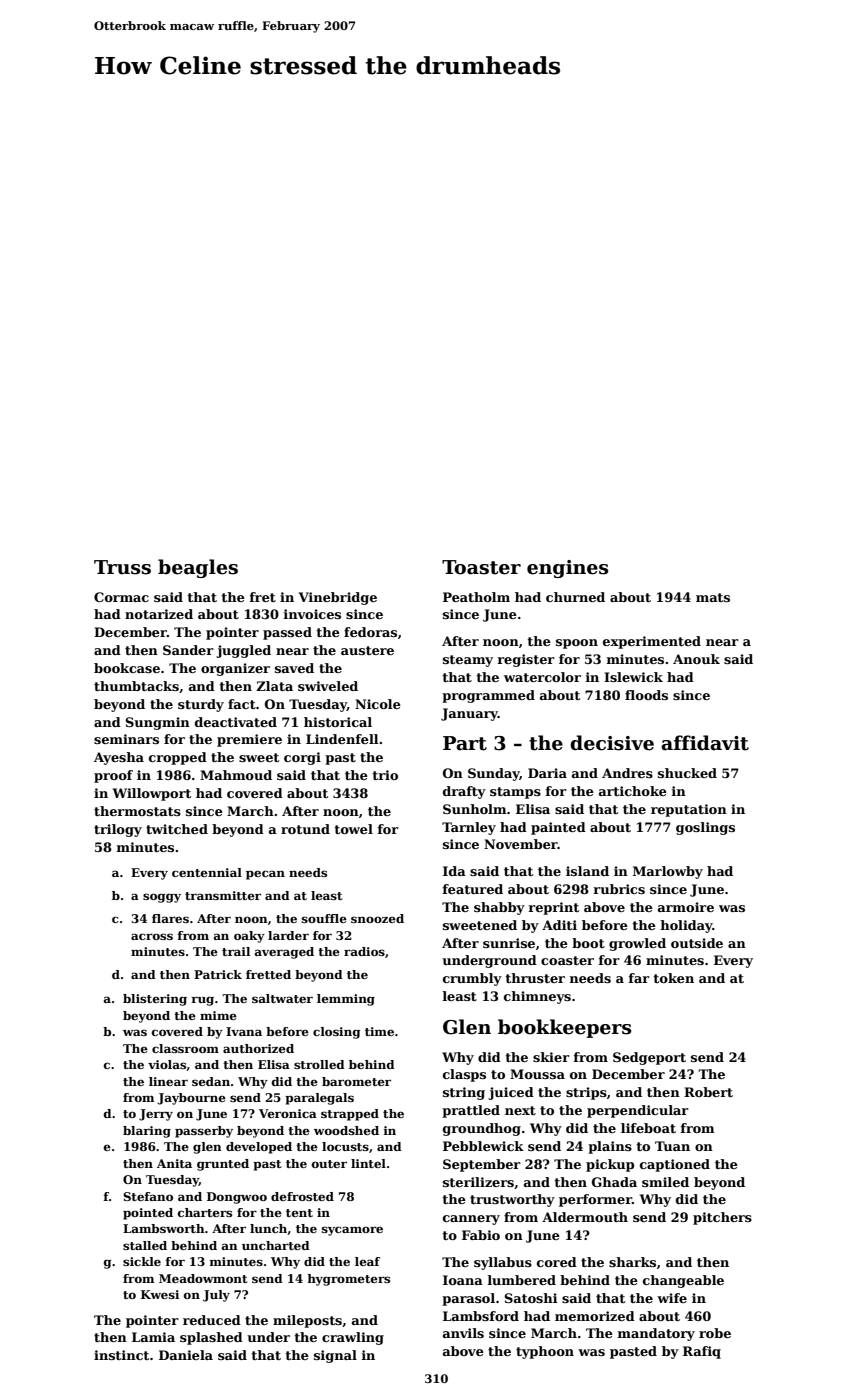 Image resolution: width=849 pixels, height=1400 pixels. I want to click on decisive, so click(612, 743).
